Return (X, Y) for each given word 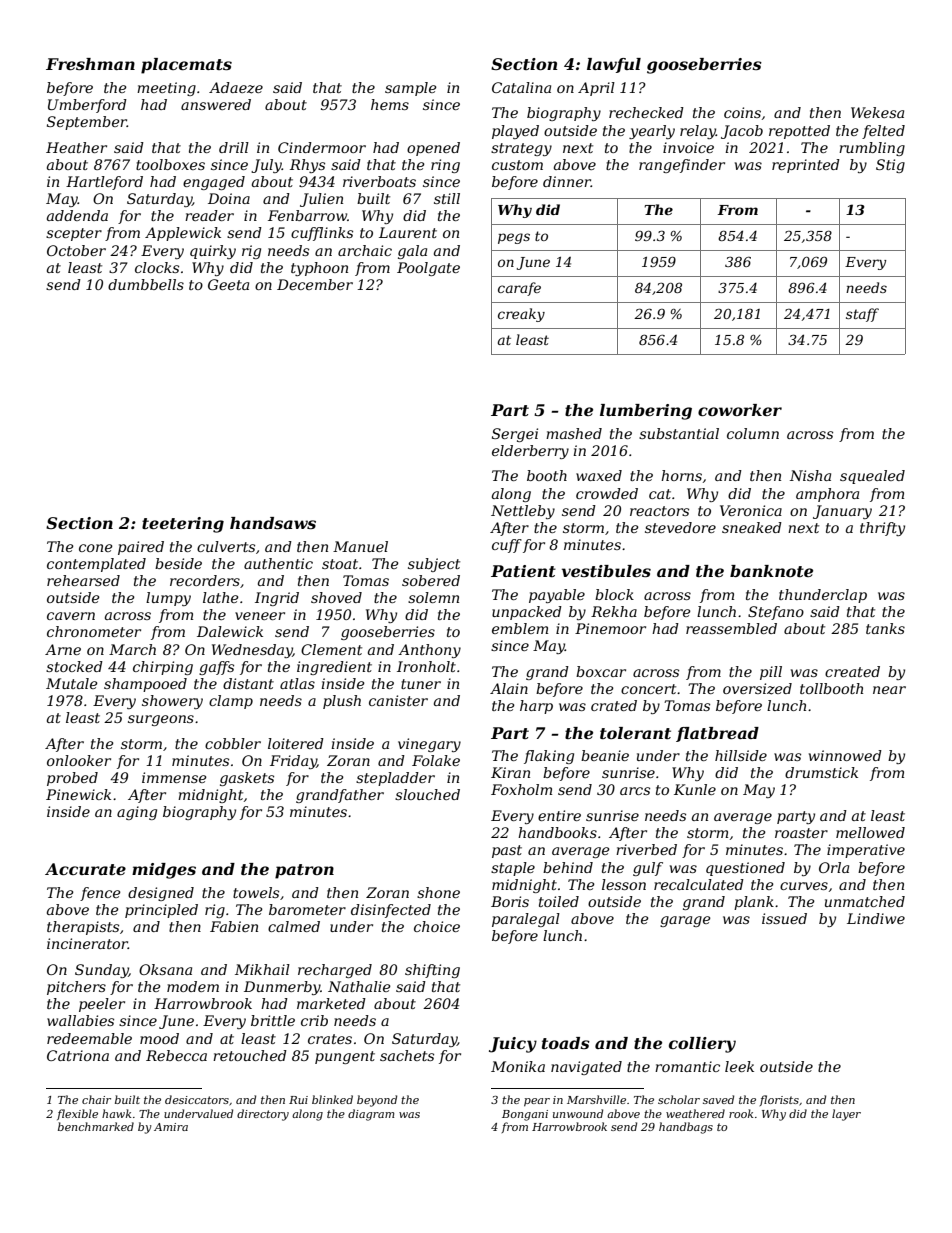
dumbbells (146, 284)
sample (411, 89)
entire (559, 815)
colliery (702, 1045)
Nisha (810, 475)
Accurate (85, 869)
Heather (76, 147)
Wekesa (877, 112)
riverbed (646, 849)
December (315, 284)
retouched (250, 1055)
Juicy (513, 1045)
